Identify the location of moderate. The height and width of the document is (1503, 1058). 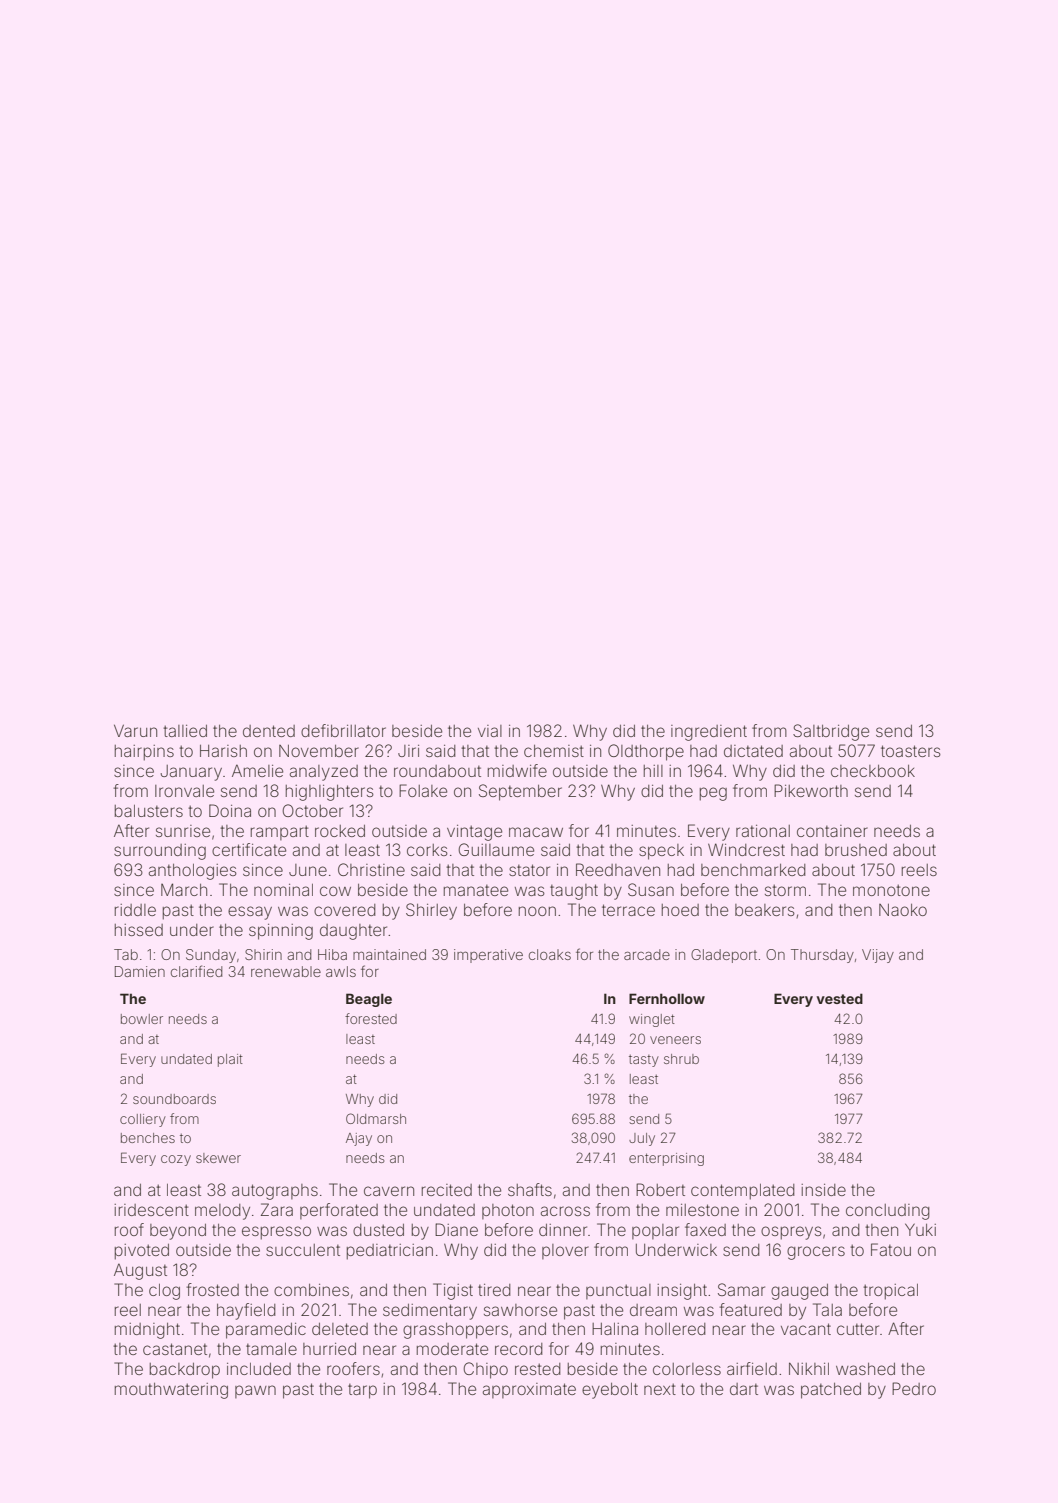
(452, 1349).
